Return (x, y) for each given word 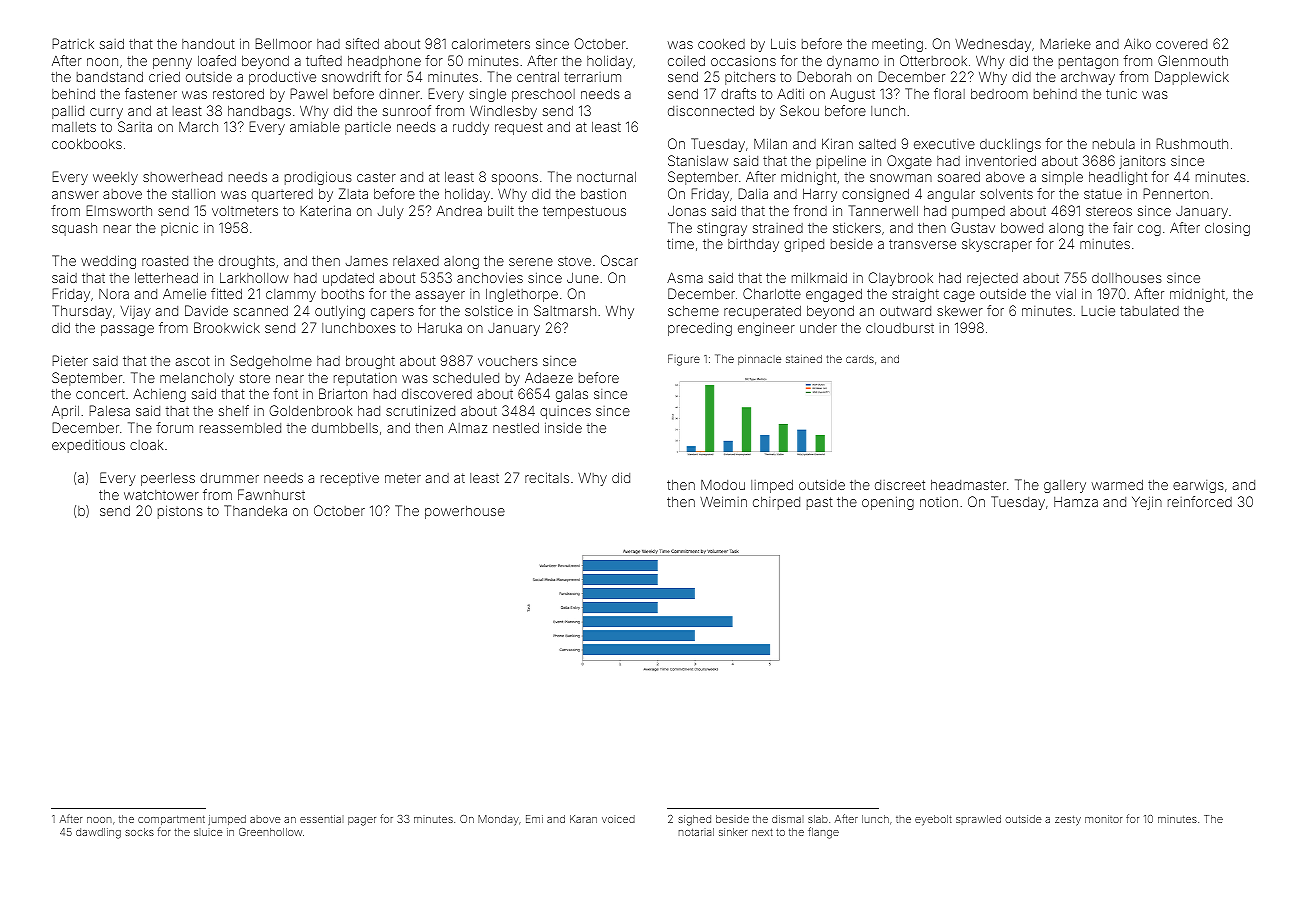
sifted (362, 43)
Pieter (70, 360)
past (820, 503)
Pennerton (1176, 193)
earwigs (1198, 486)
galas (572, 395)
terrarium (592, 77)
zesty (1068, 821)
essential (322, 819)
